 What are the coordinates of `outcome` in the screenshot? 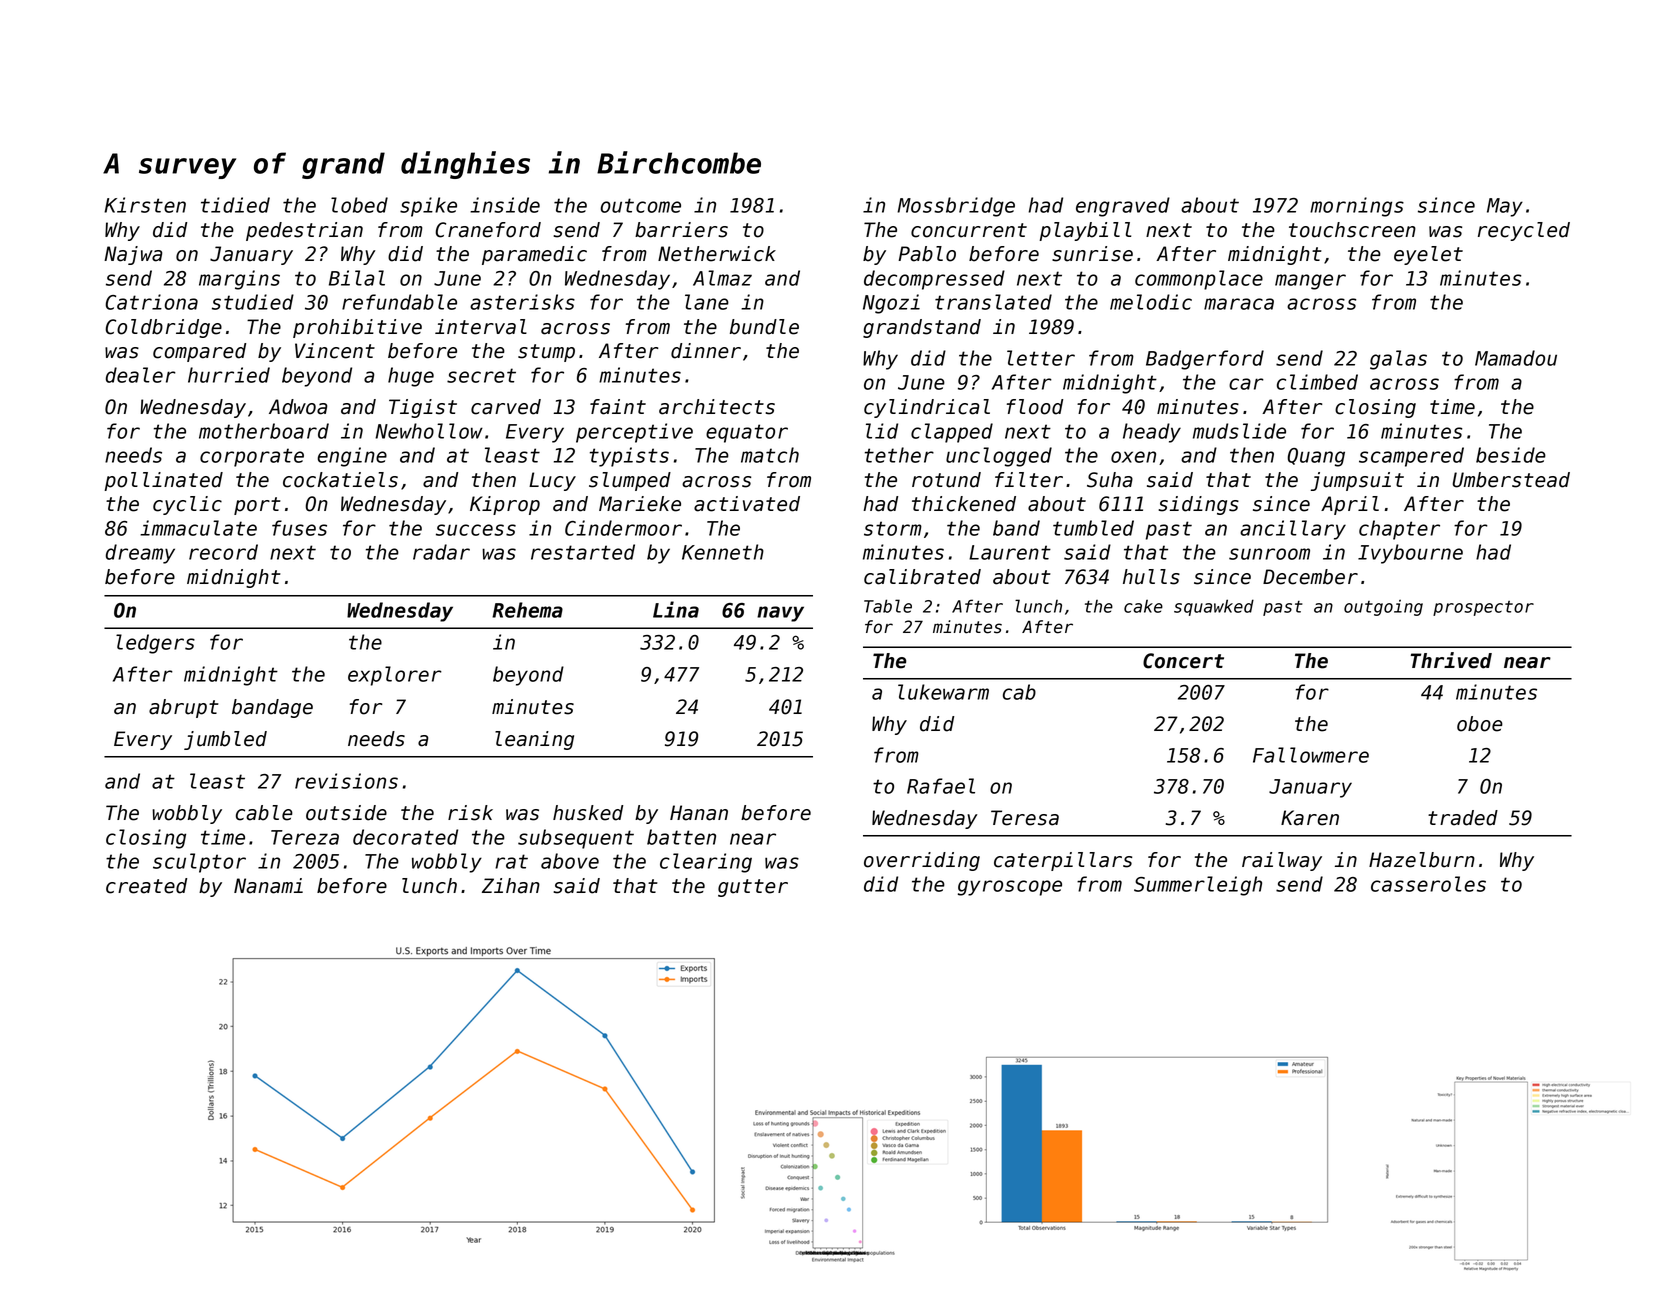 It's located at (641, 205).
